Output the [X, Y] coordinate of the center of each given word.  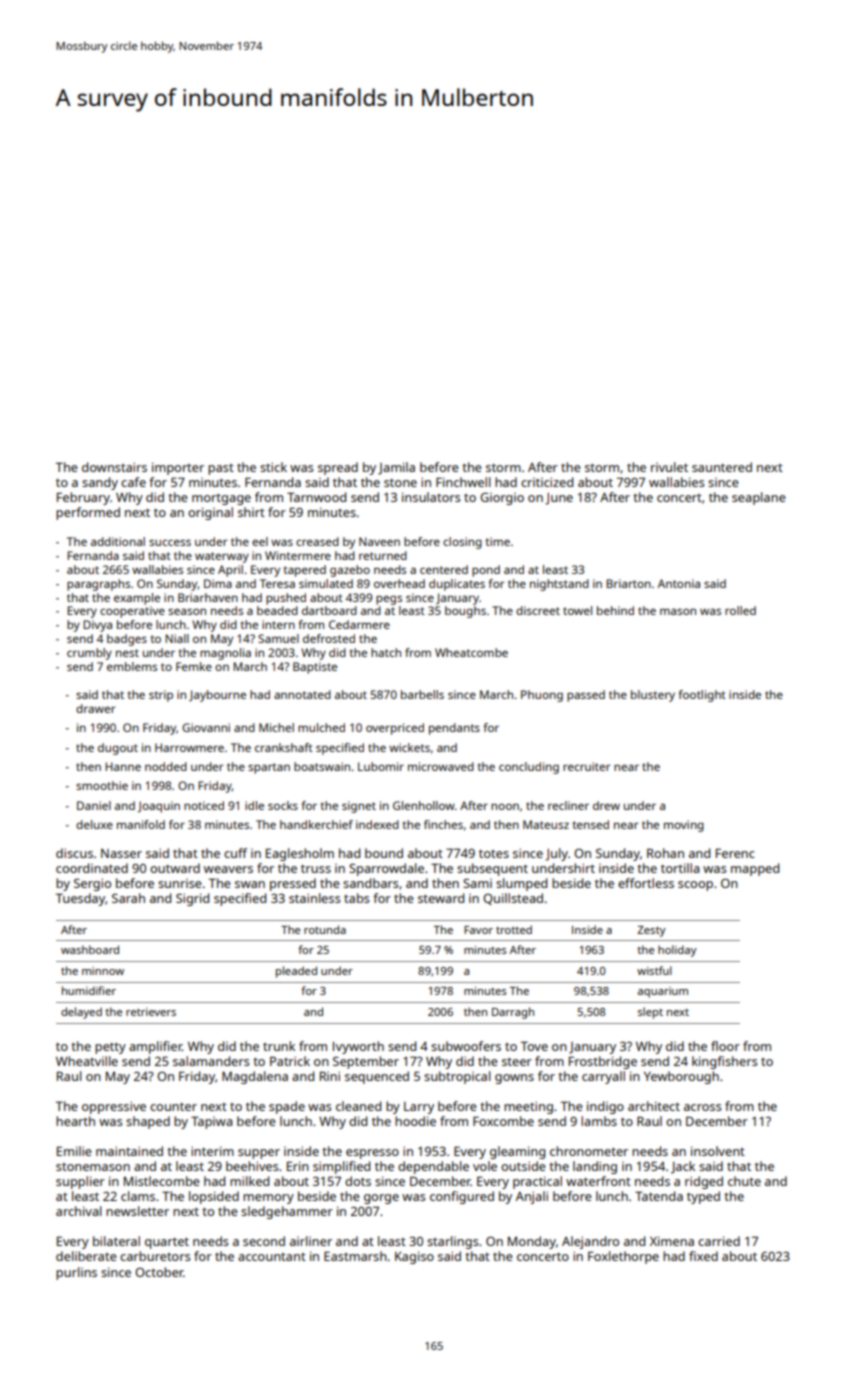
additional [118, 541]
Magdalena [255, 1077]
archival [79, 1211]
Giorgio [502, 499]
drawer [95, 708]
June [559, 499]
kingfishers [724, 1062]
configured [462, 1197]
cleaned [358, 1106]
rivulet [669, 467]
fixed [703, 1256]
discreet [538, 610]
